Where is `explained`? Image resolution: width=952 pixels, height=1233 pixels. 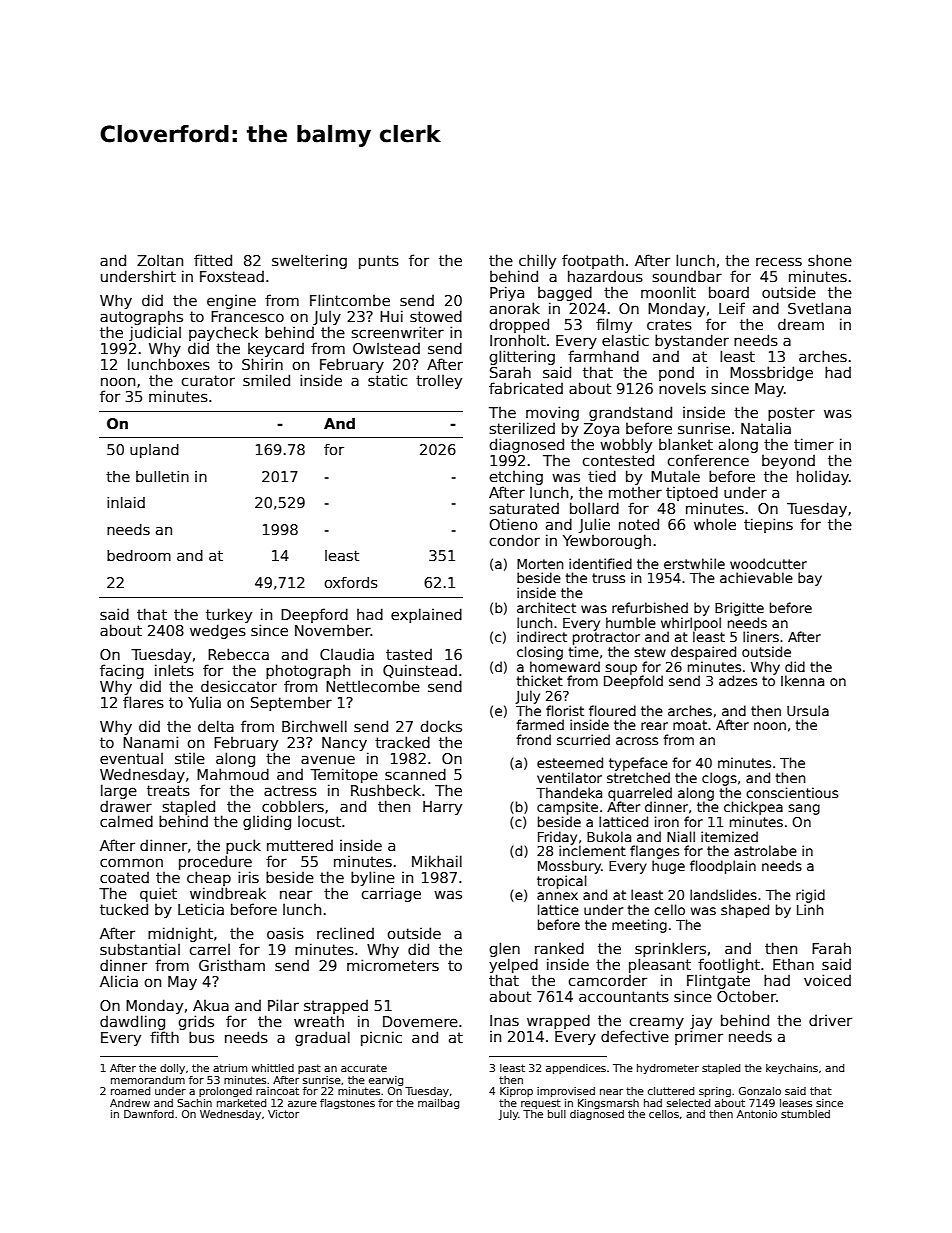 explained is located at coordinates (426, 615).
